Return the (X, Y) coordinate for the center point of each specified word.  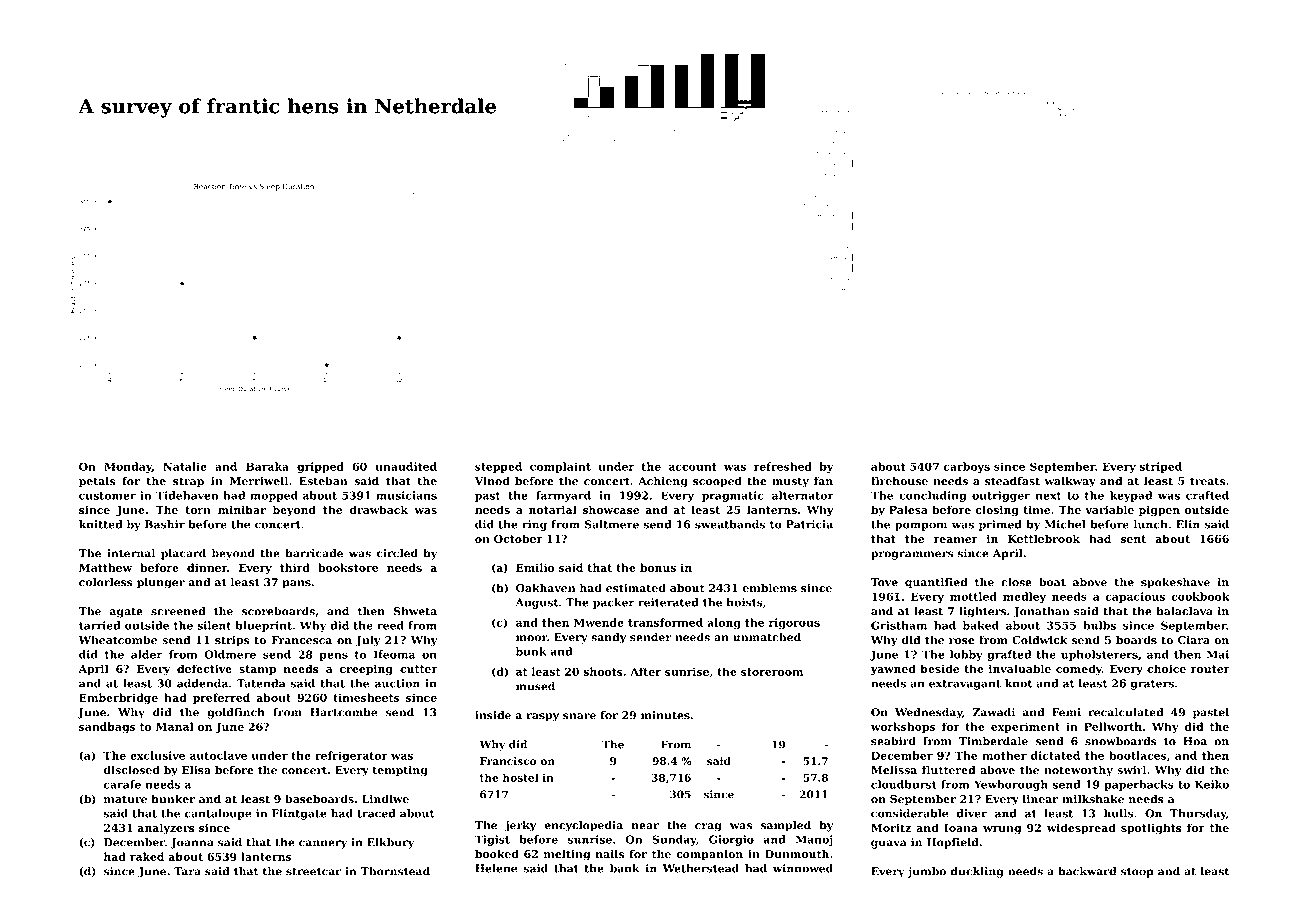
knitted (100, 524)
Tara (187, 871)
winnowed (803, 868)
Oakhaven (545, 588)
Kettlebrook (1044, 538)
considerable (909, 813)
